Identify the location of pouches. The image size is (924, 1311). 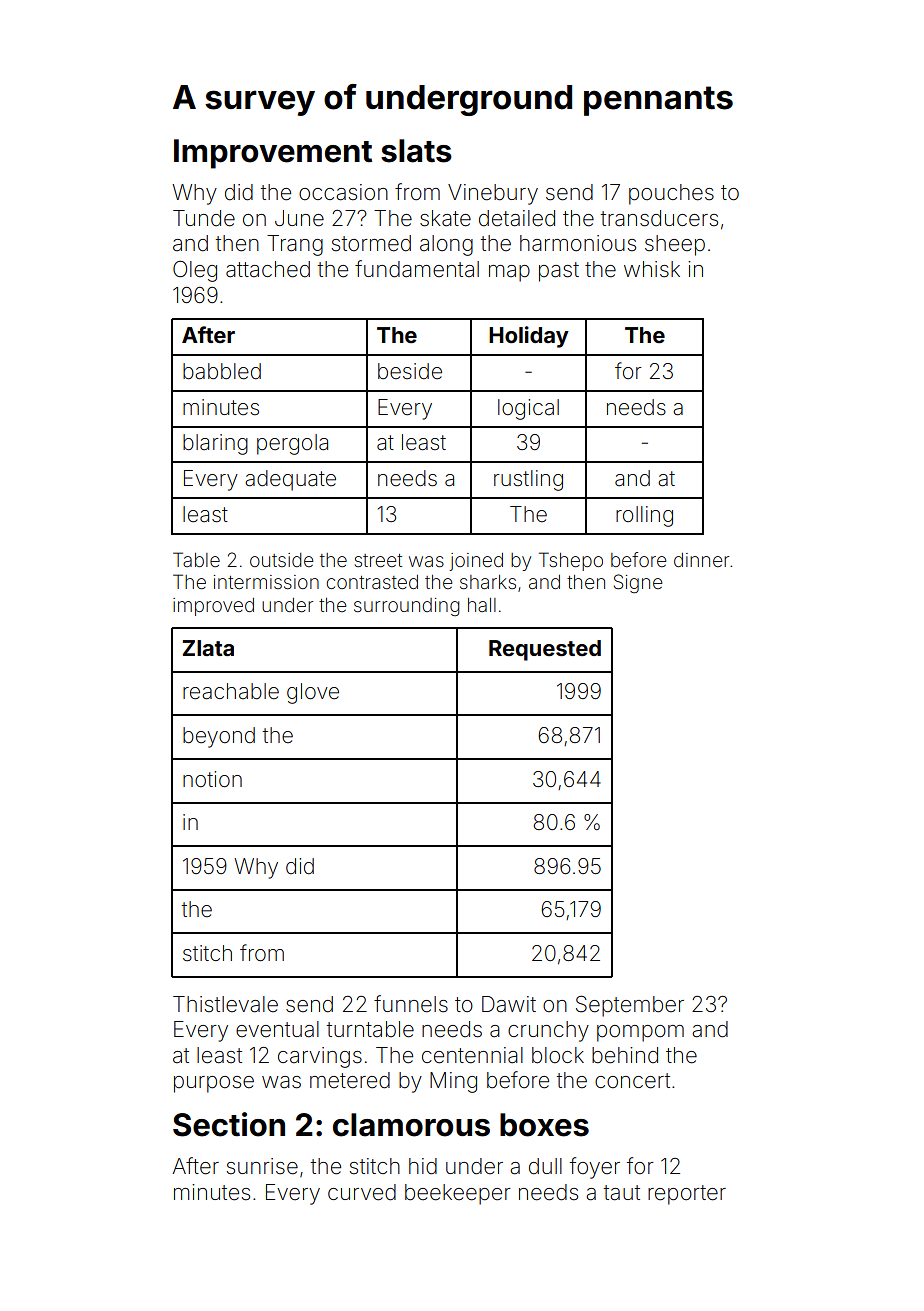
(671, 194).
